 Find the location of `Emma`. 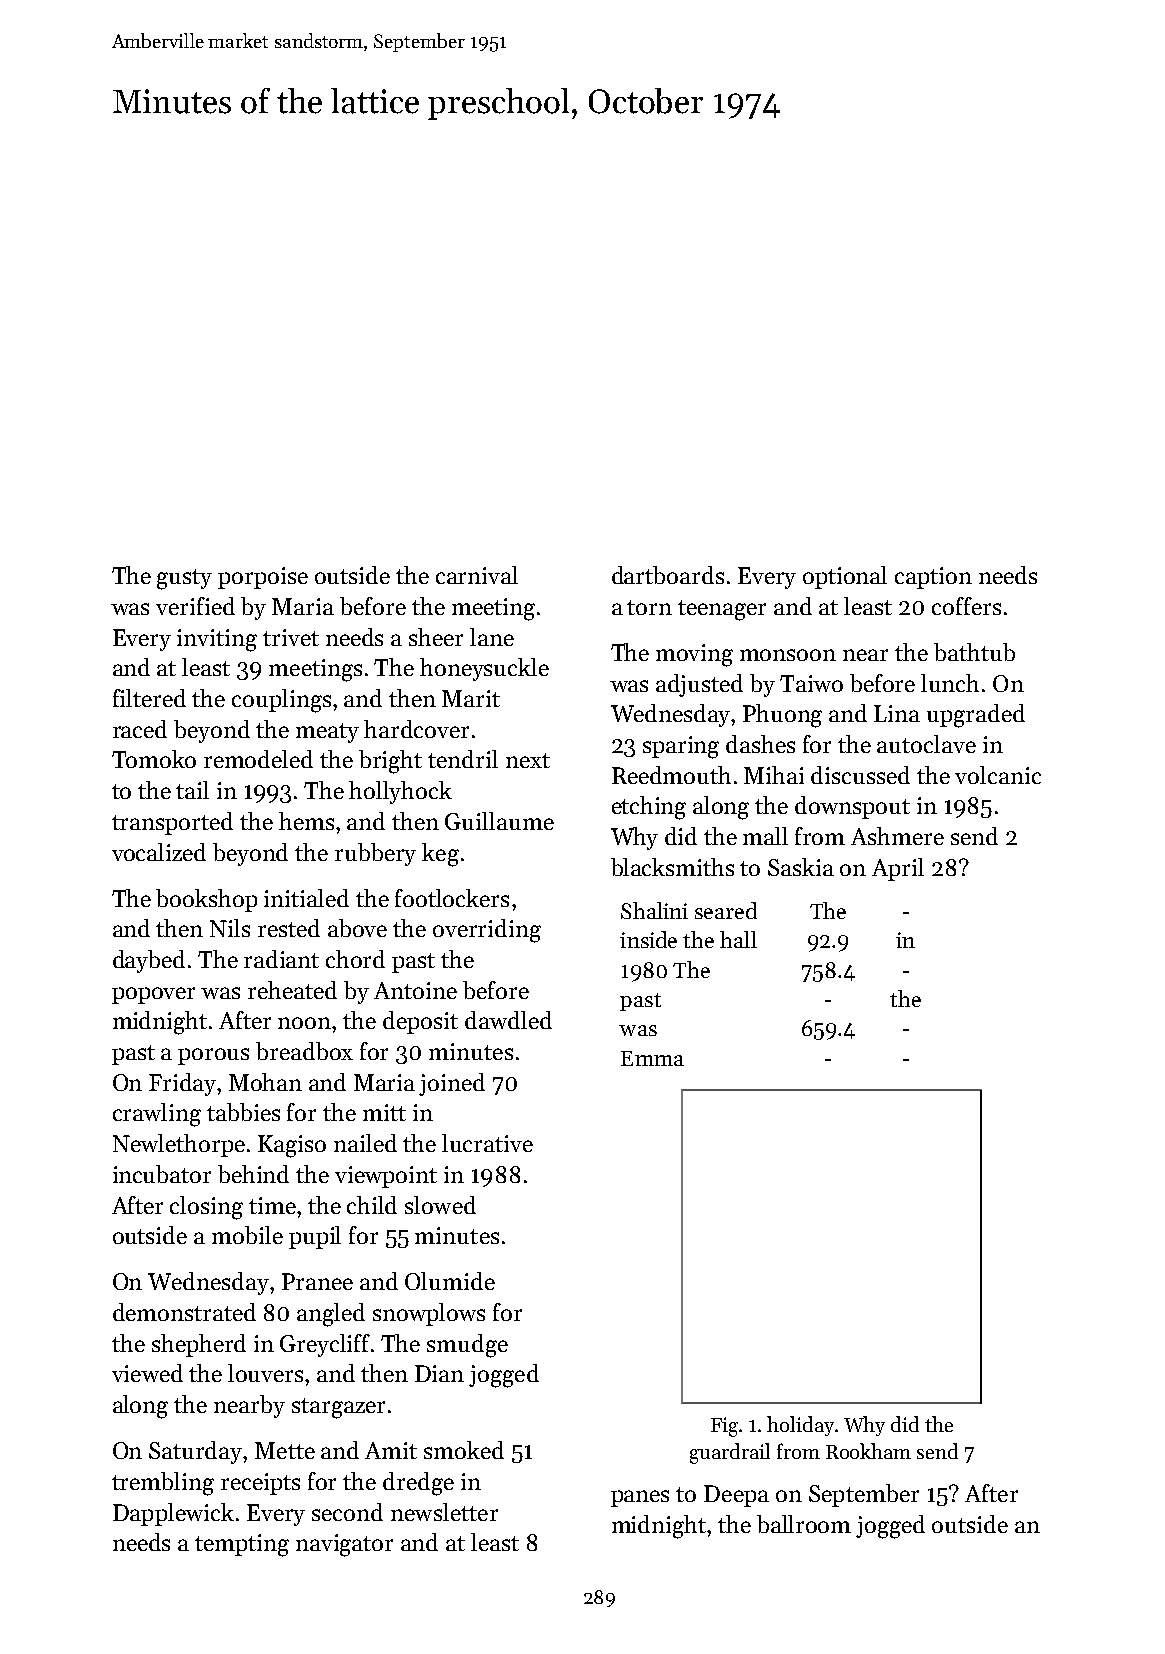

Emma is located at coordinates (652, 1058).
